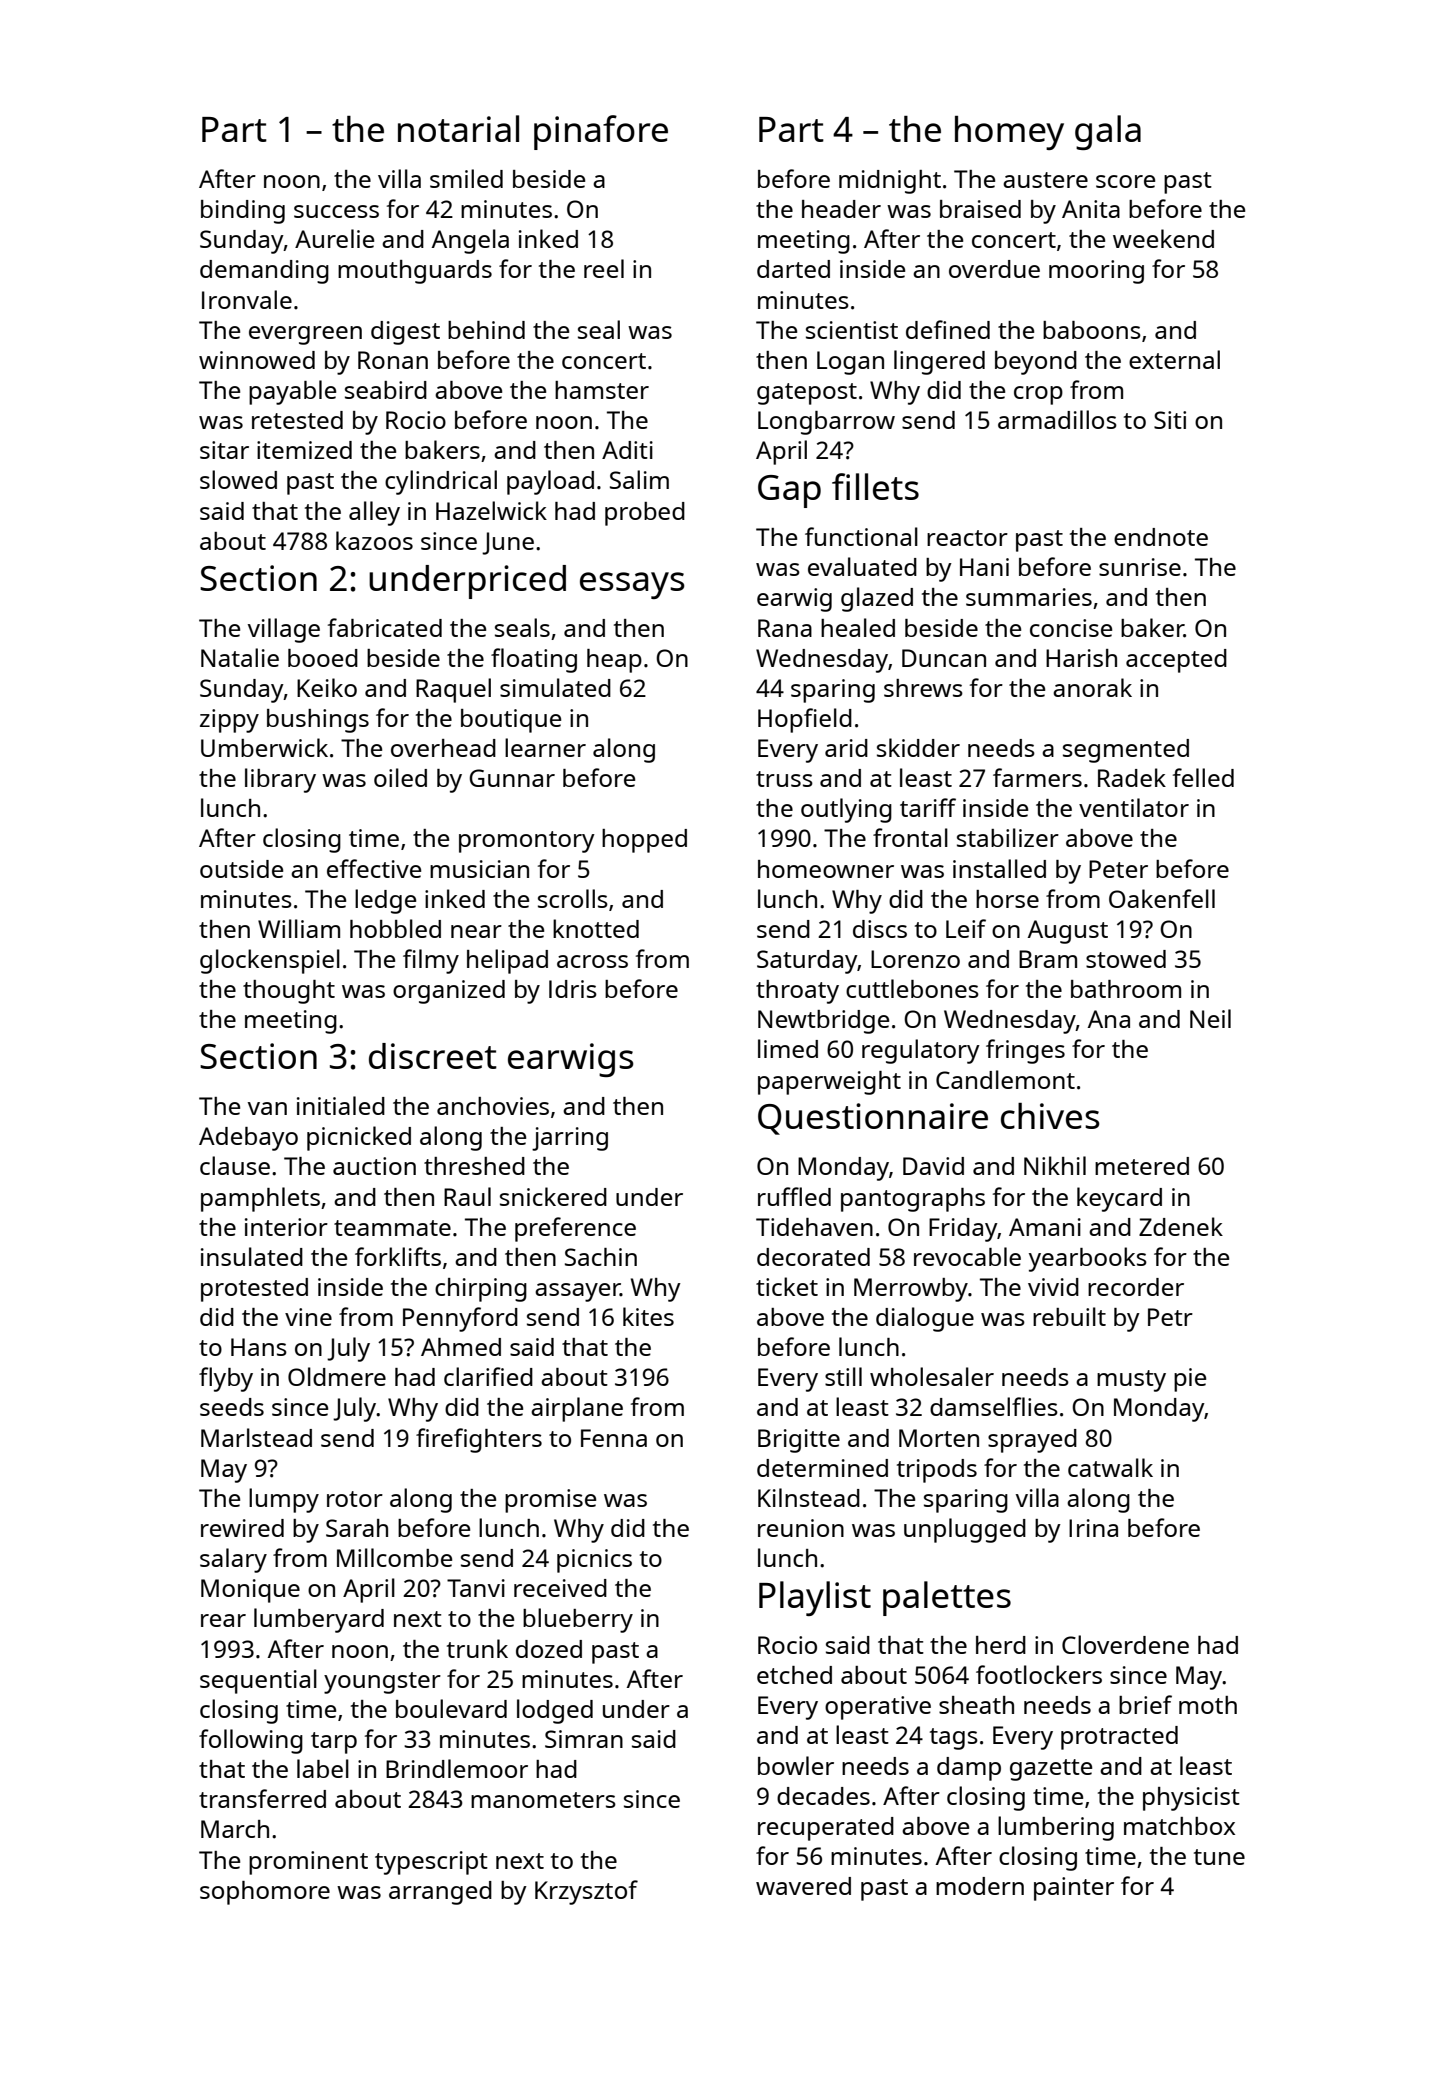  What do you see at coordinates (254, 1290) in the page?
I see `protested` at bounding box center [254, 1290].
